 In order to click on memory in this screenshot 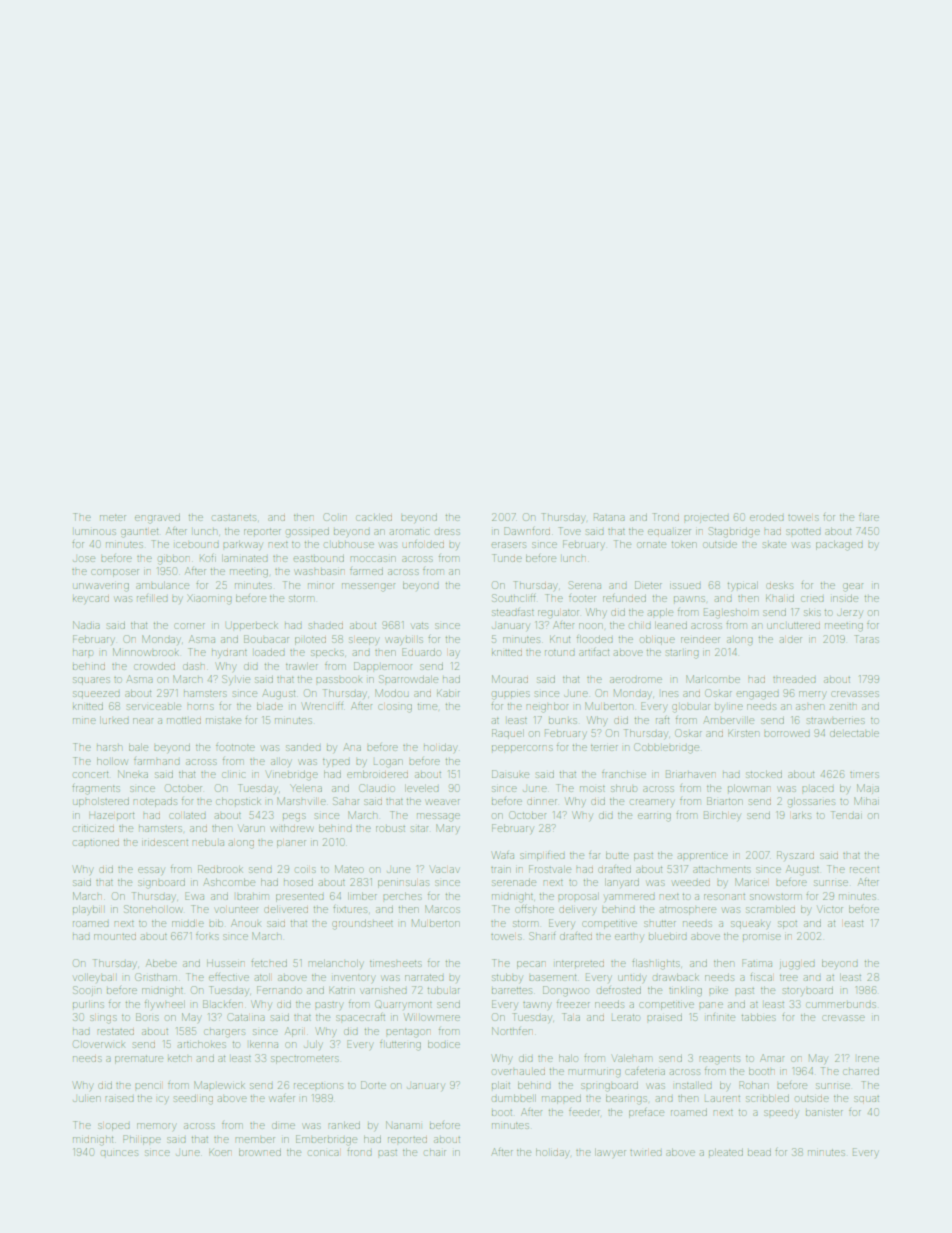, I will do `click(156, 1127)`.
